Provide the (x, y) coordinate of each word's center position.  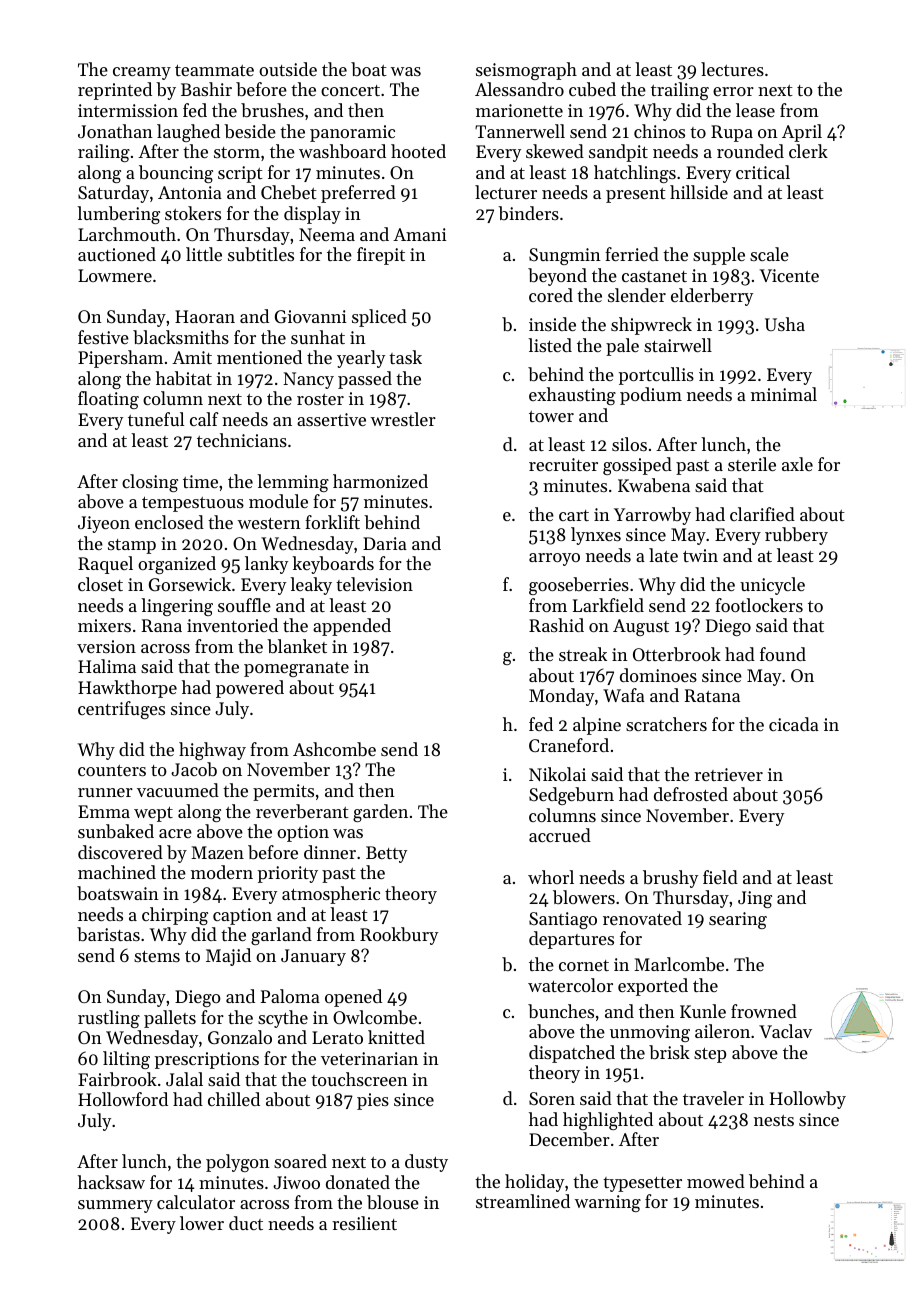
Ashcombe (334, 749)
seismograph (526, 71)
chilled (234, 1099)
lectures (732, 69)
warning (608, 1203)
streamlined (523, 1201)
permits (283, 792)
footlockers (759, 605)
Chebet (289, 192)
